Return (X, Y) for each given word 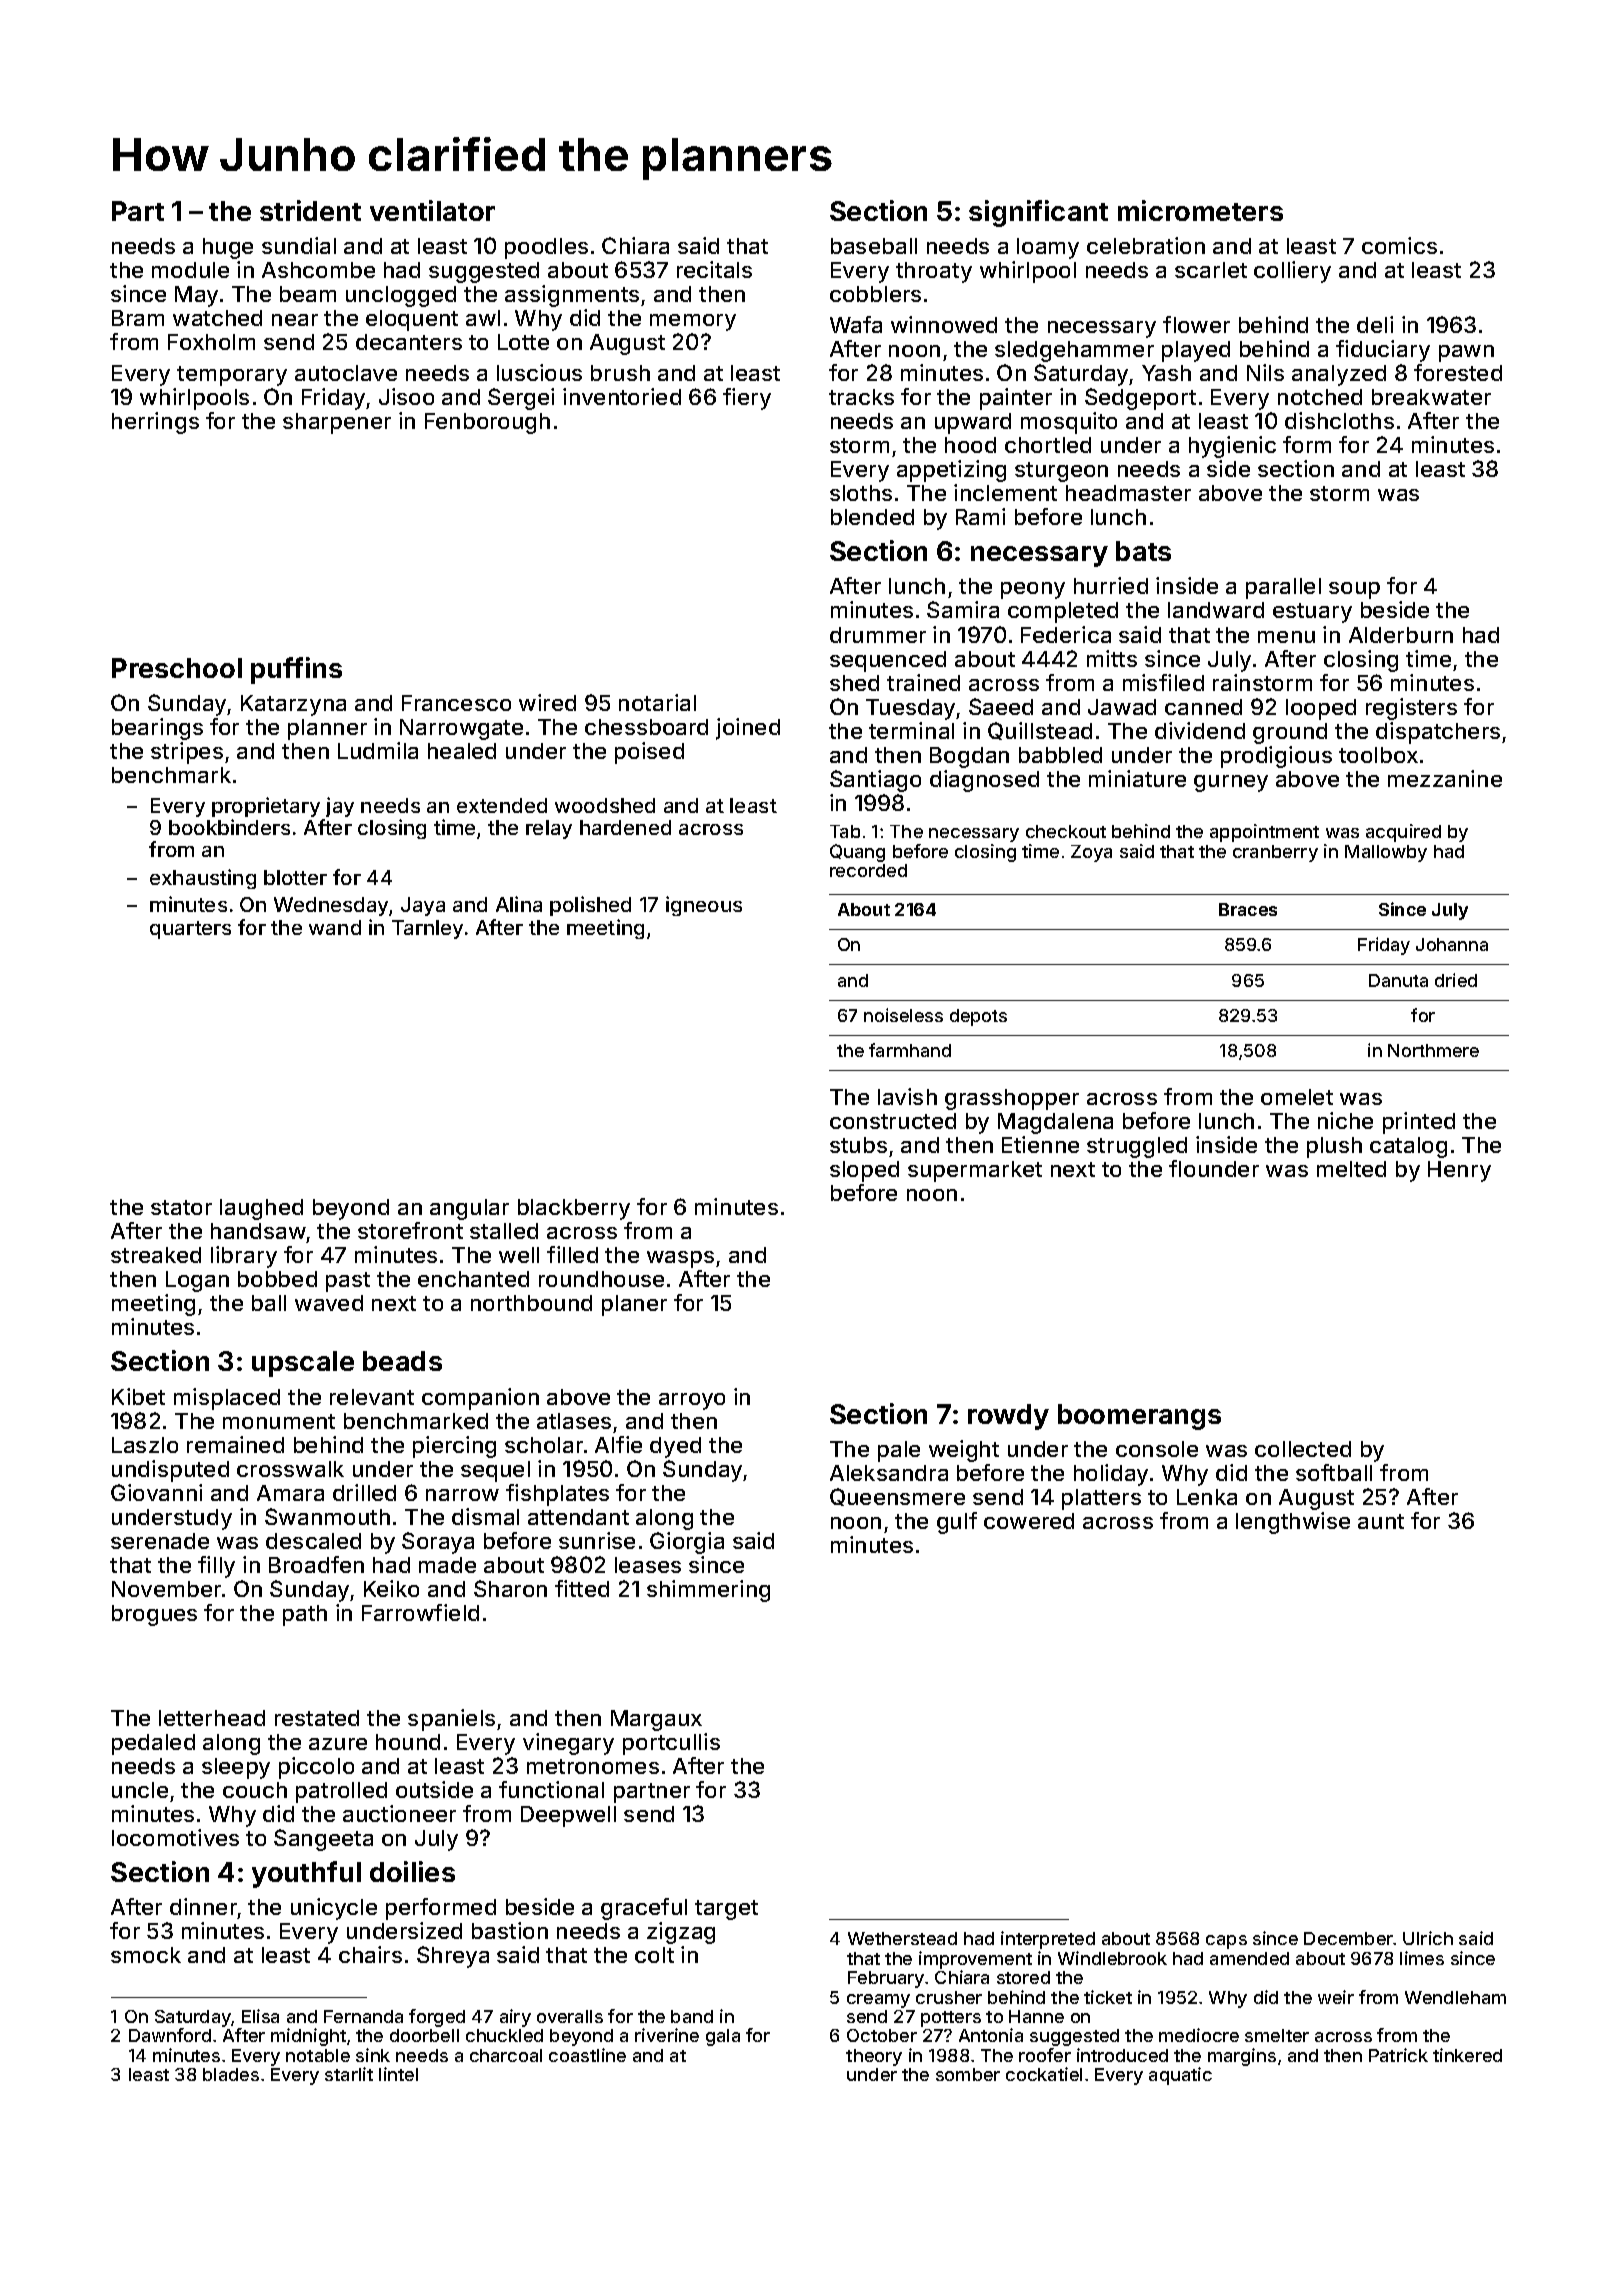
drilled (364, 1492)
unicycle (334, 1909)
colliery (1292, 272)
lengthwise (1293, 1523)
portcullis (671, 1744)
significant (1038, 213)
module (190, 270)
